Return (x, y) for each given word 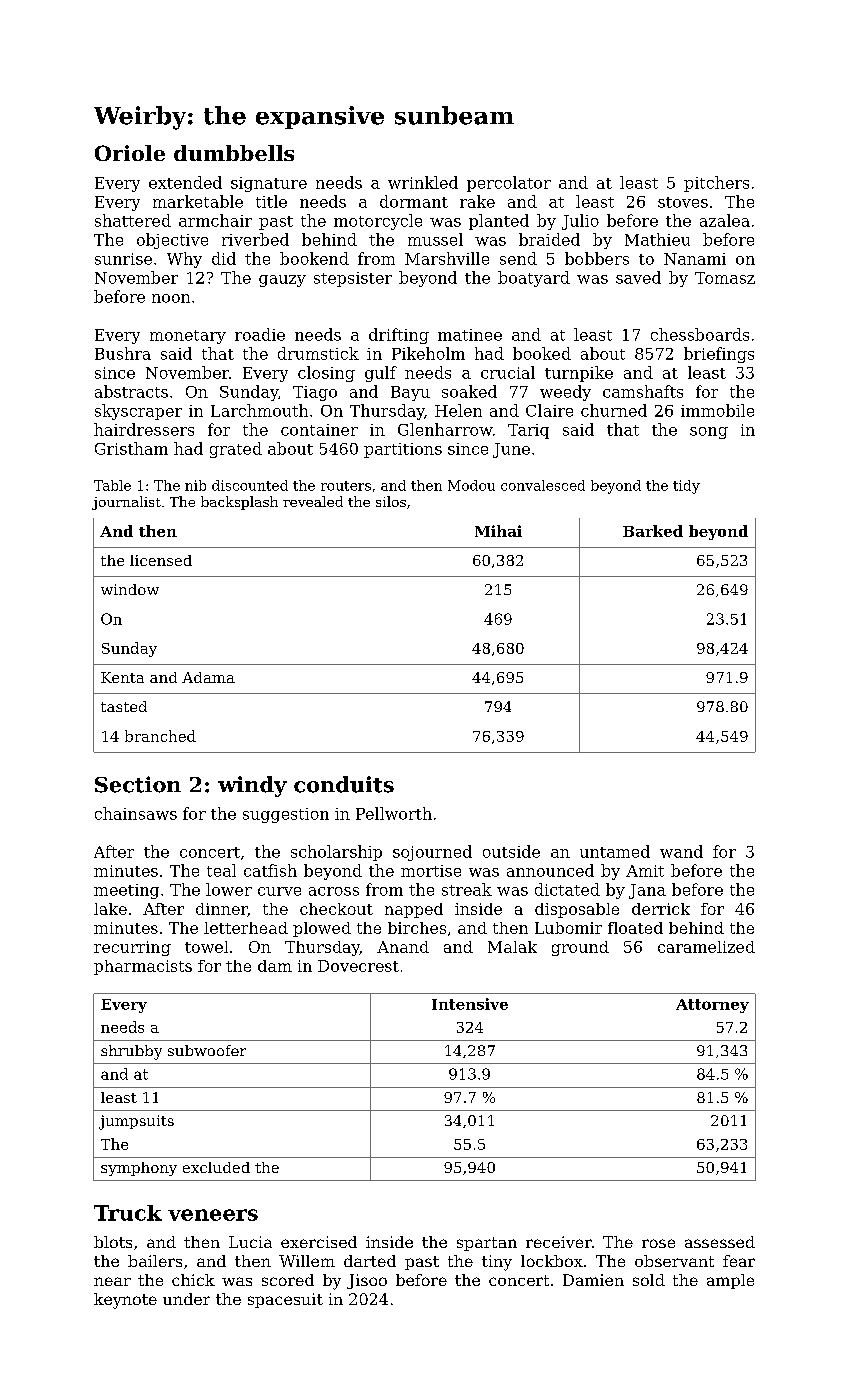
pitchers (716, 184)
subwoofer (207, 1050)
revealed (313, 501)
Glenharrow (445, 429)
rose (658, 1243)
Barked (653, 531)
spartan (487, 1244)
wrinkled (423, 182)
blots (113, 1242)
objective (172, 241)
